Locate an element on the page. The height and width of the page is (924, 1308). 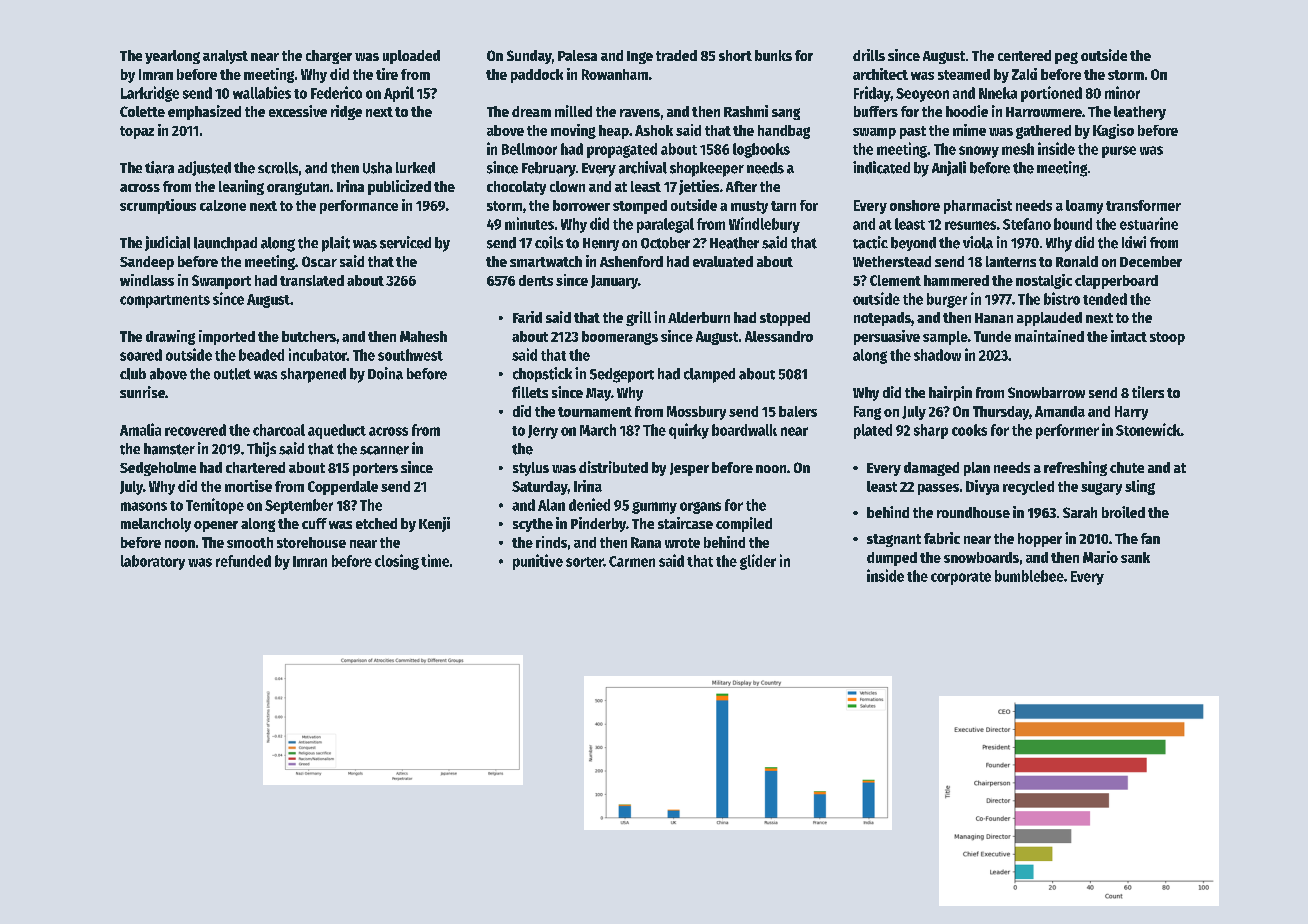
purse is located at coordinates (1119, 152).
